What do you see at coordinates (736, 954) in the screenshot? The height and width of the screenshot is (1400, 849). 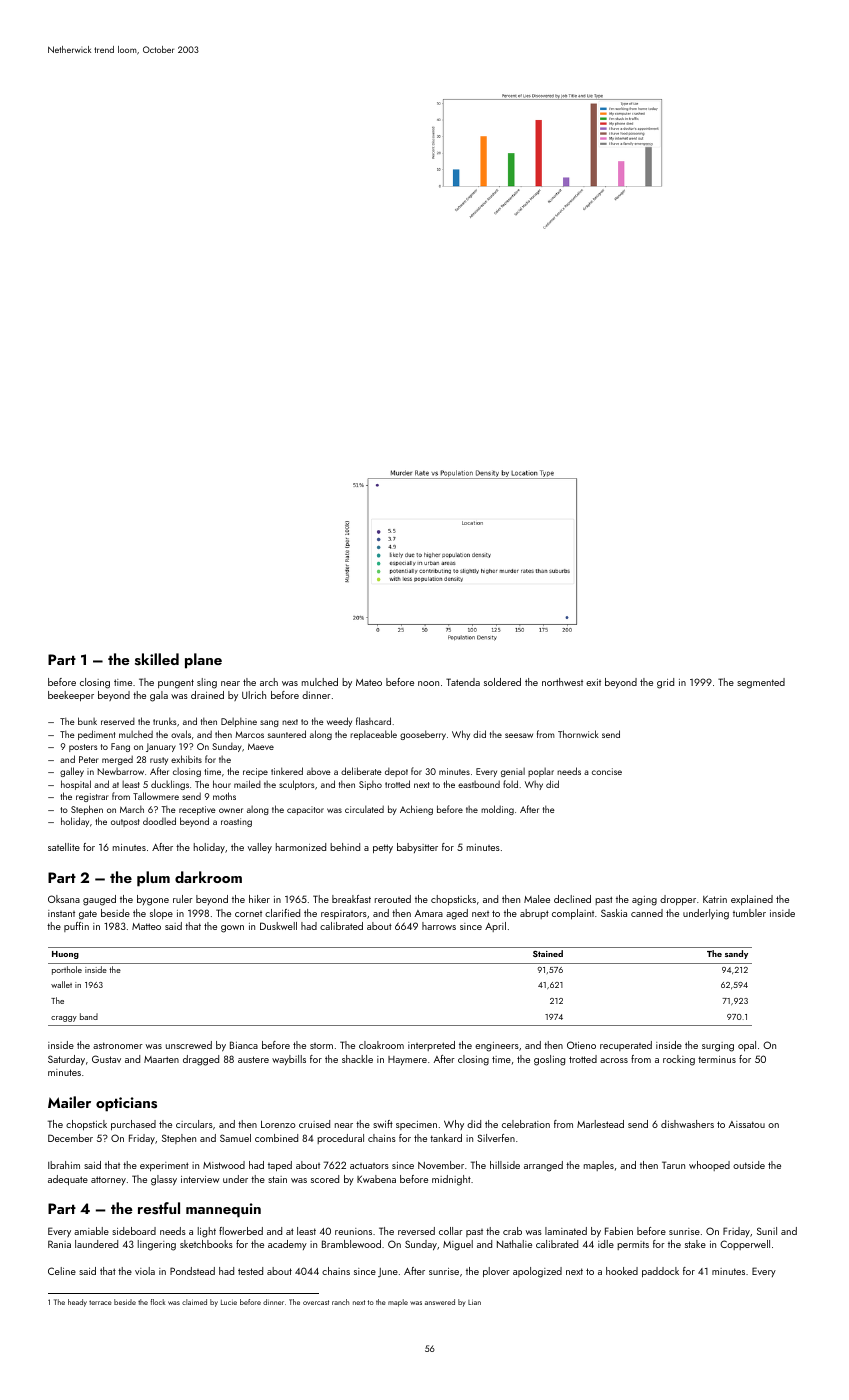 I see `sandy` at bounding box center [736, 954].
